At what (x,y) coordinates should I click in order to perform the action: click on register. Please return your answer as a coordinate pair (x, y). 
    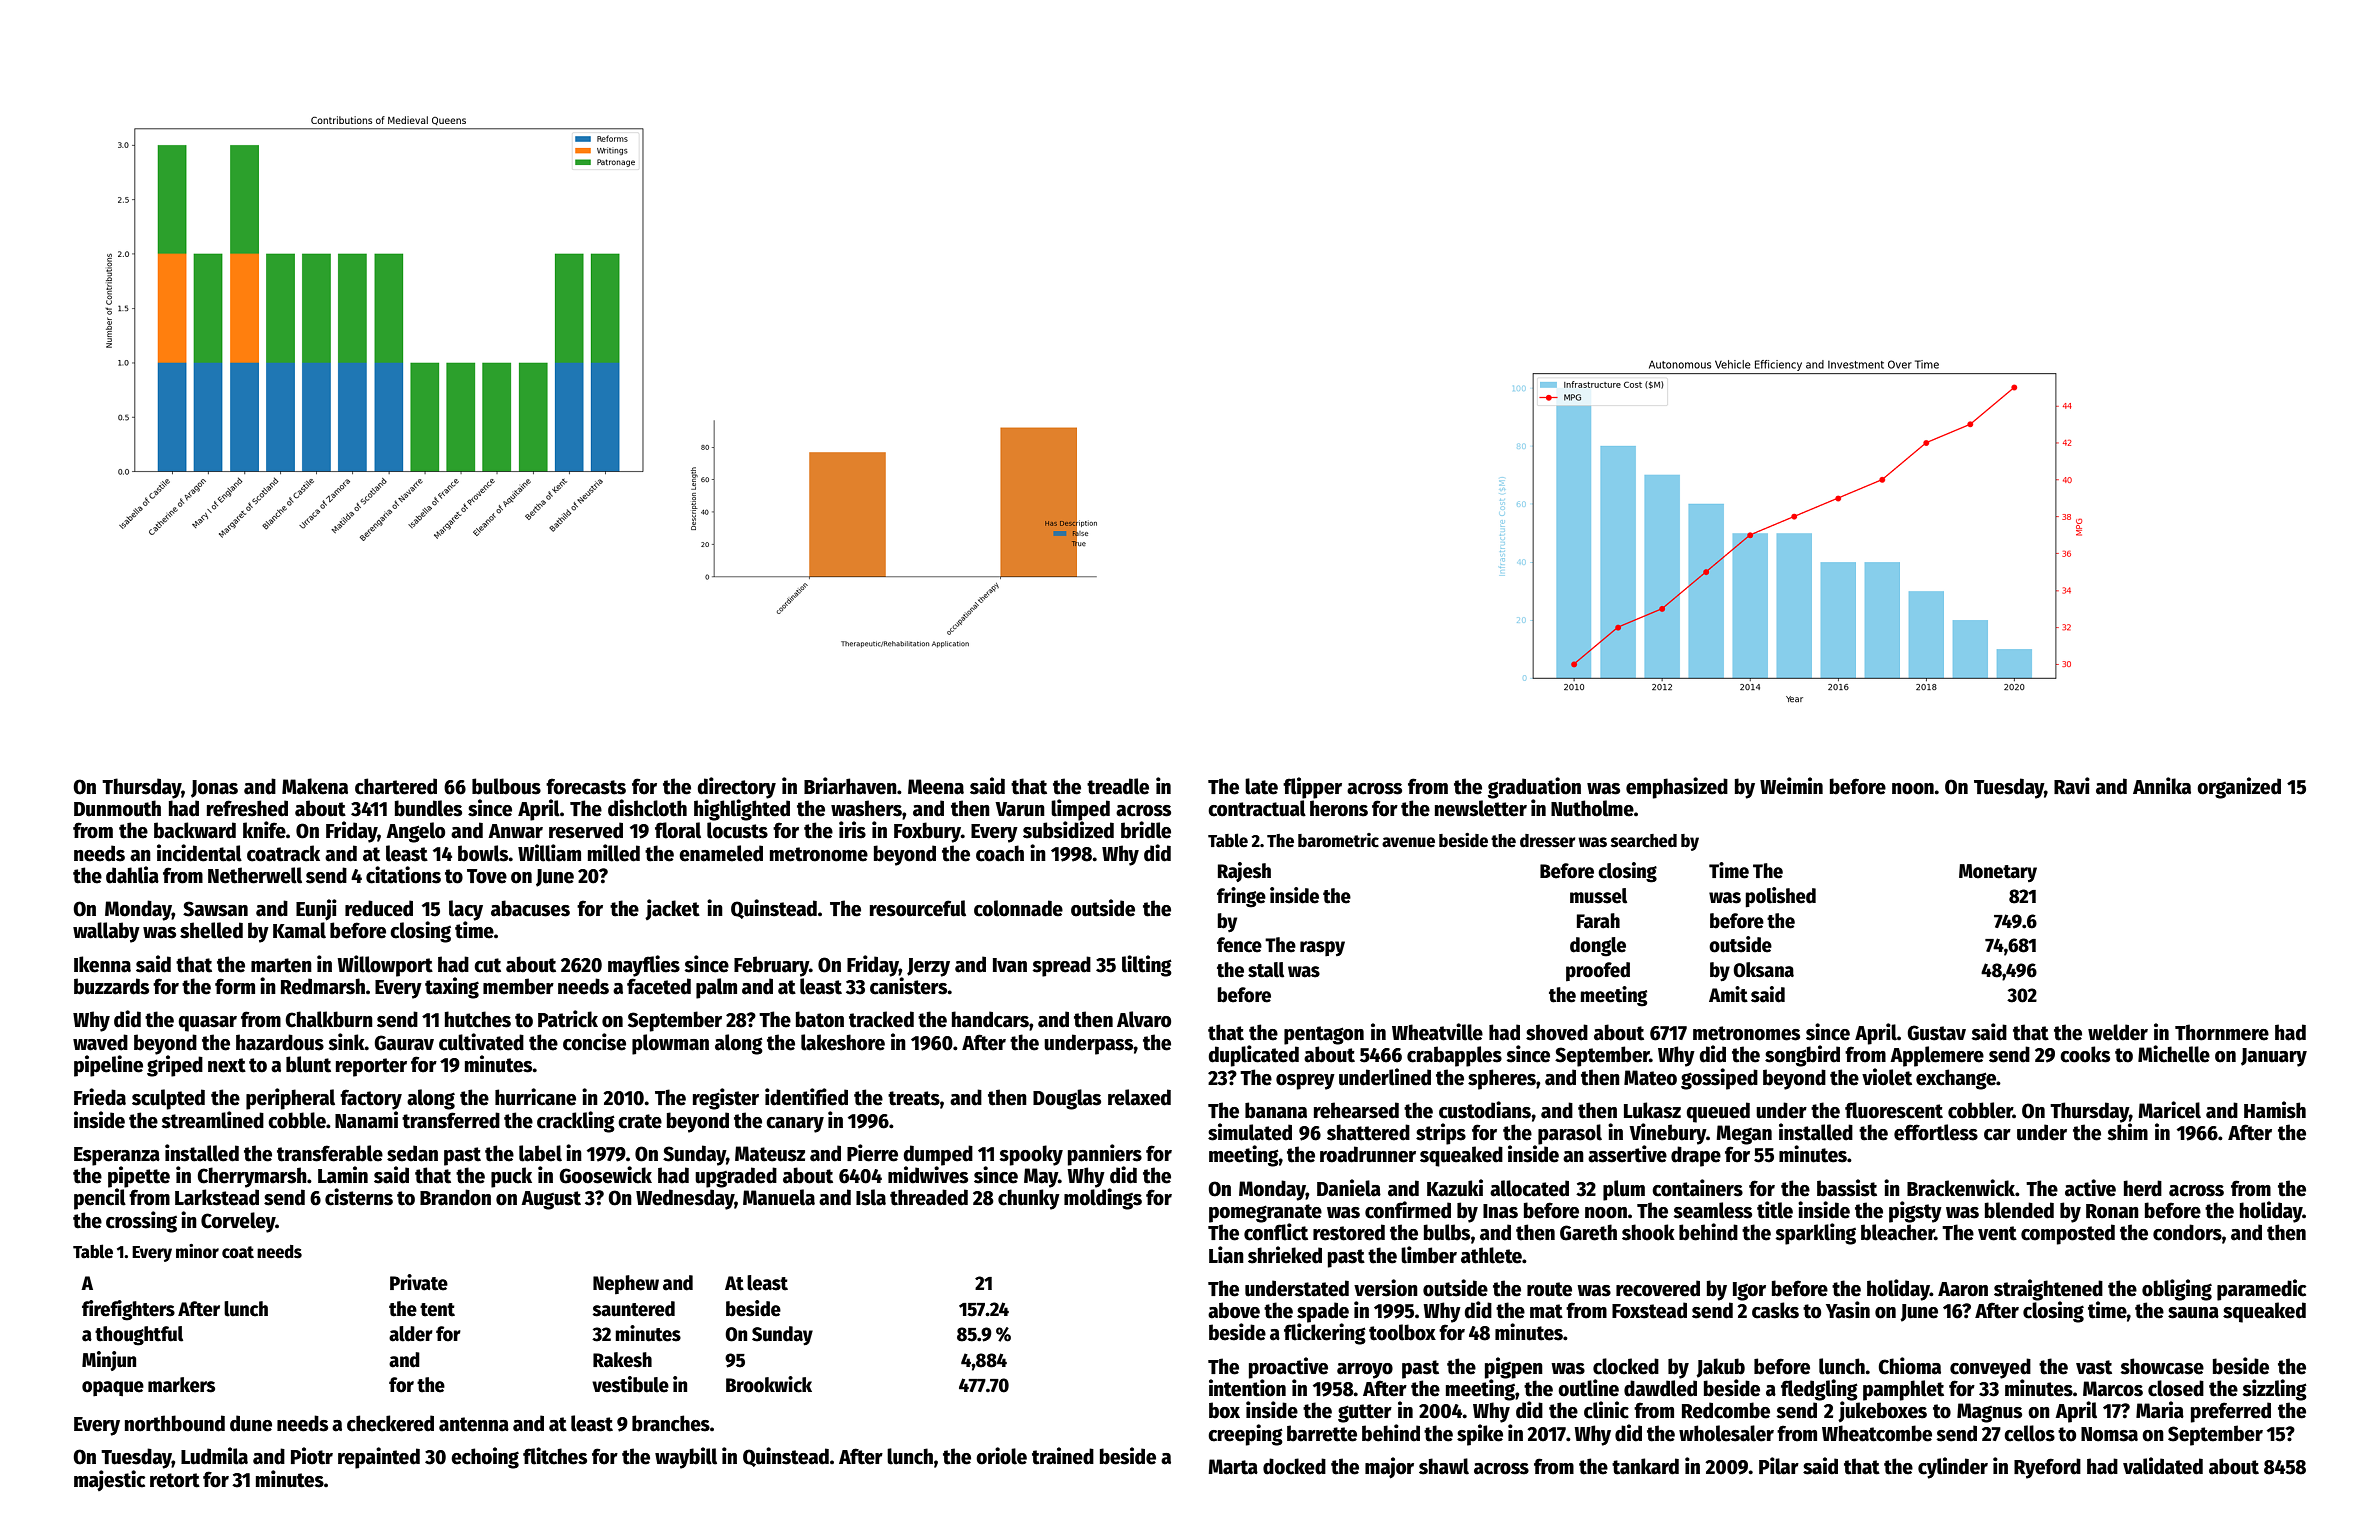
    Looking at the image, I should click on (726, 1099).
